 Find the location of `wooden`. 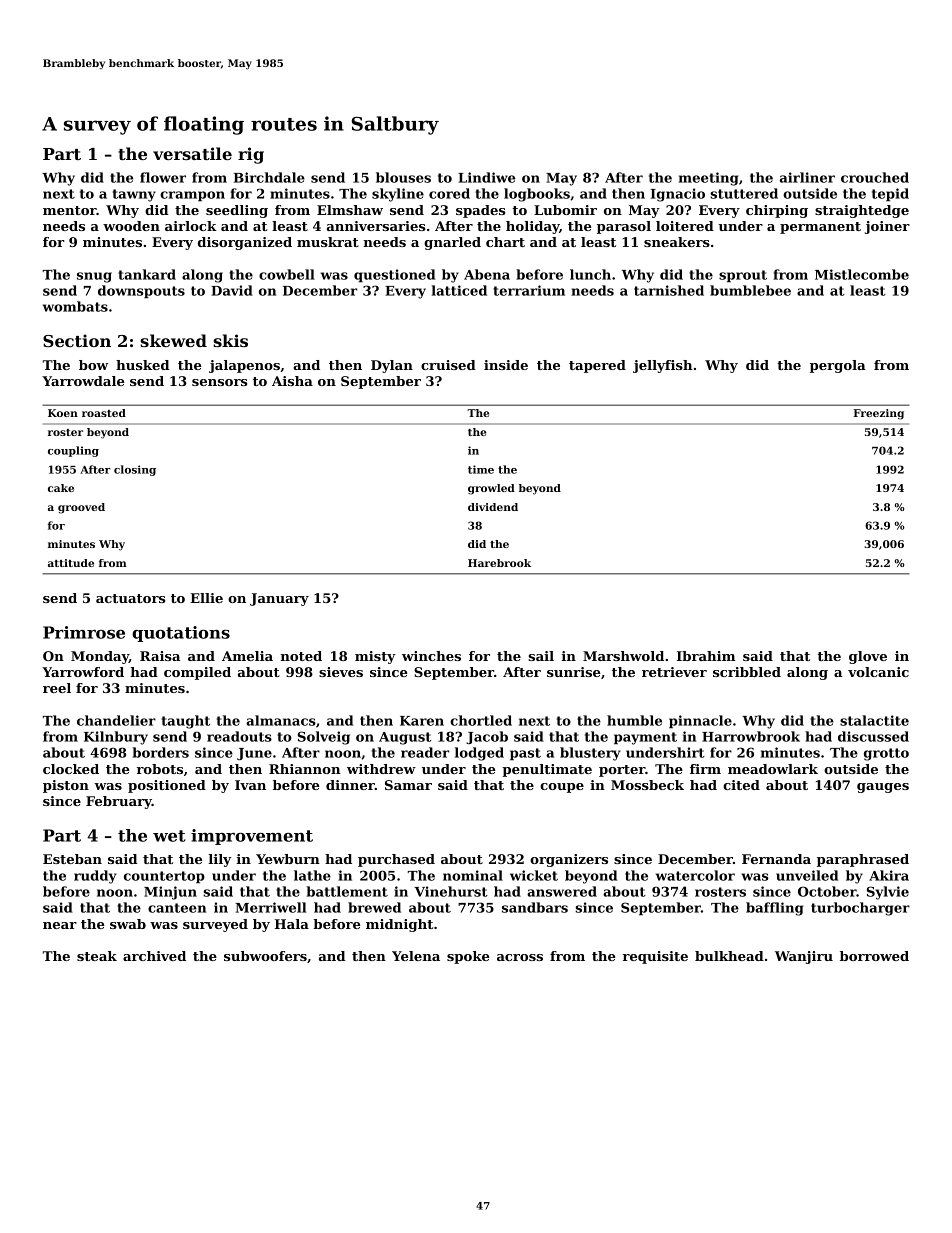

wooden is located at coordinates (131, 226).
